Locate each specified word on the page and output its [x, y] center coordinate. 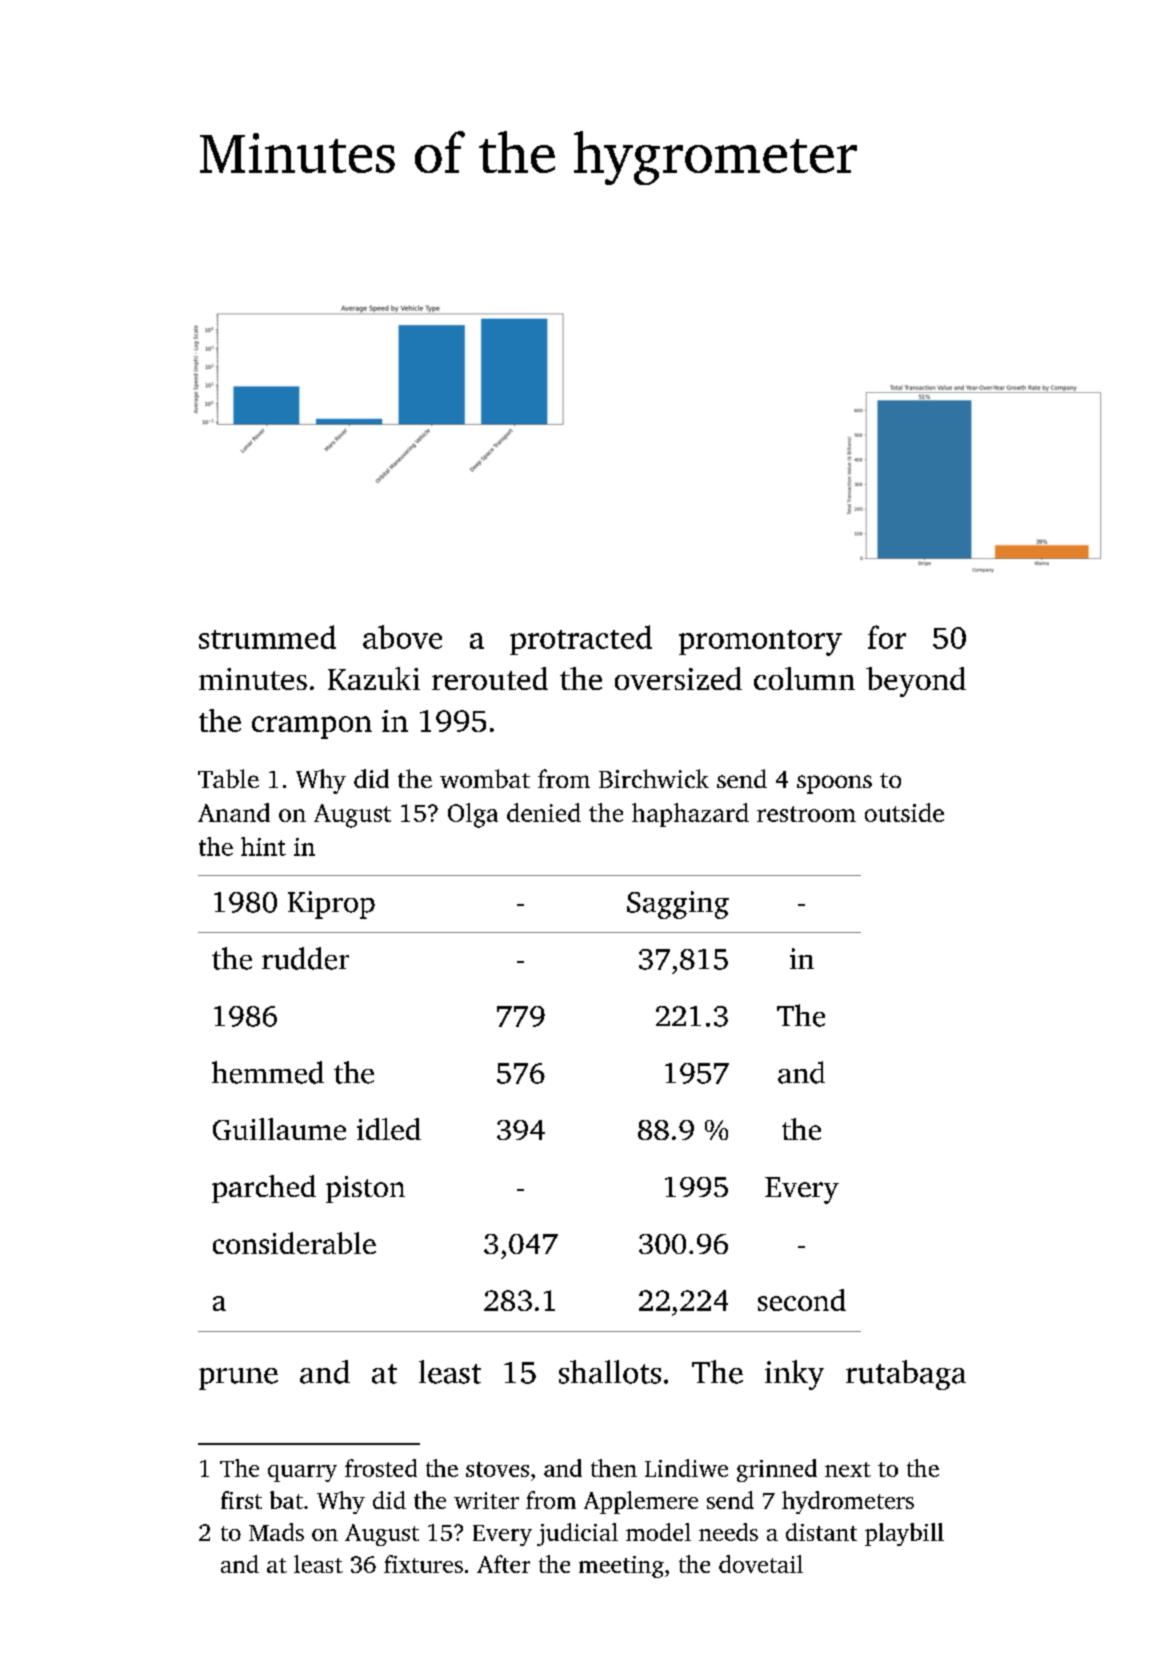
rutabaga [906, 1375]
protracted [581, 640]
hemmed [268, 1072]
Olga [473, 815]
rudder [305, 958]
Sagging [678, 905]
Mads [276, 1532]
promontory [760, 643]
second [802, 1300]
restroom [806, 814]
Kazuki [374, 678]
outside [904, 812]
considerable [294, 1243]
